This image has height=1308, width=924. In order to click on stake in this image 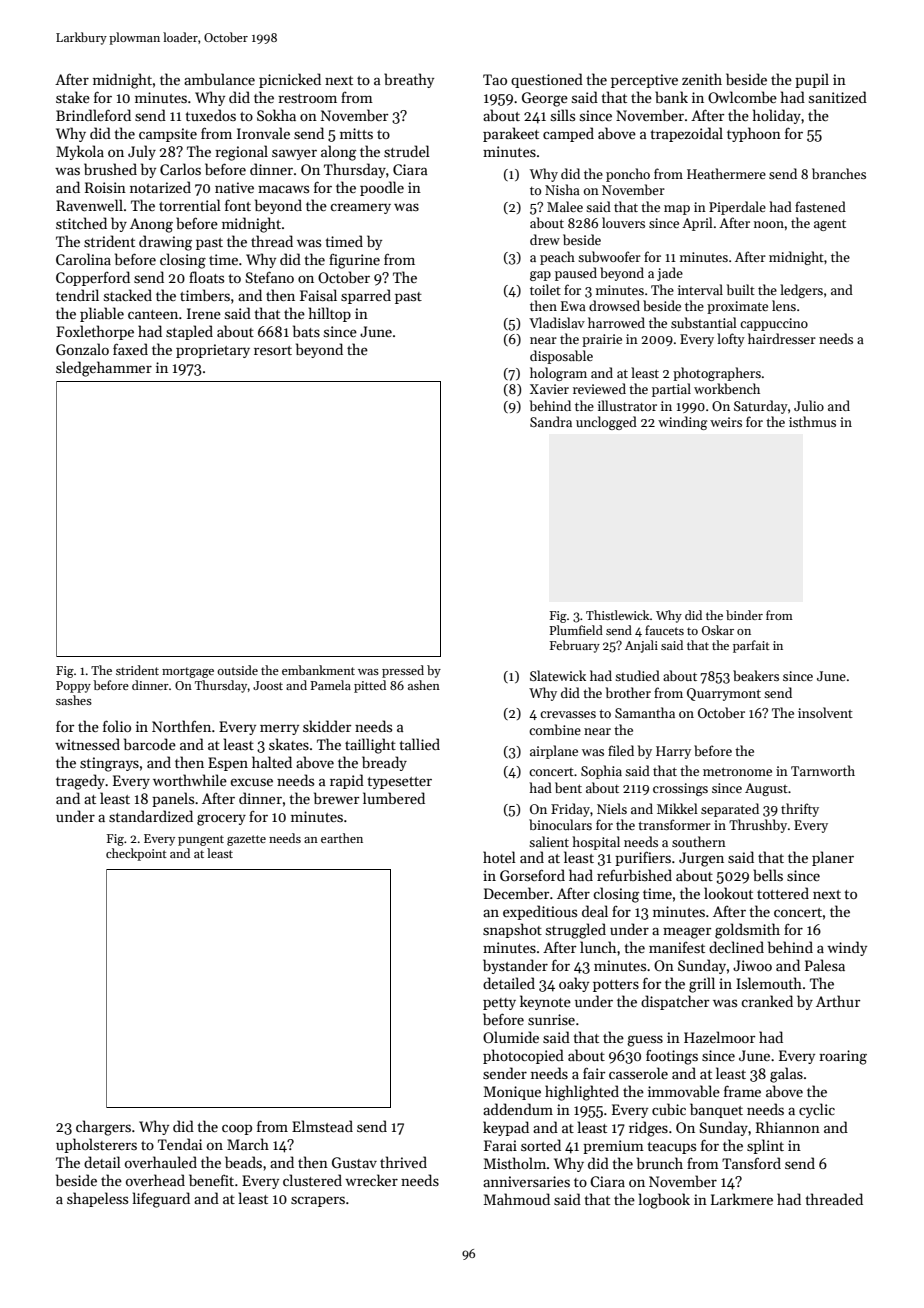, I will do `click(73, 97)`.
